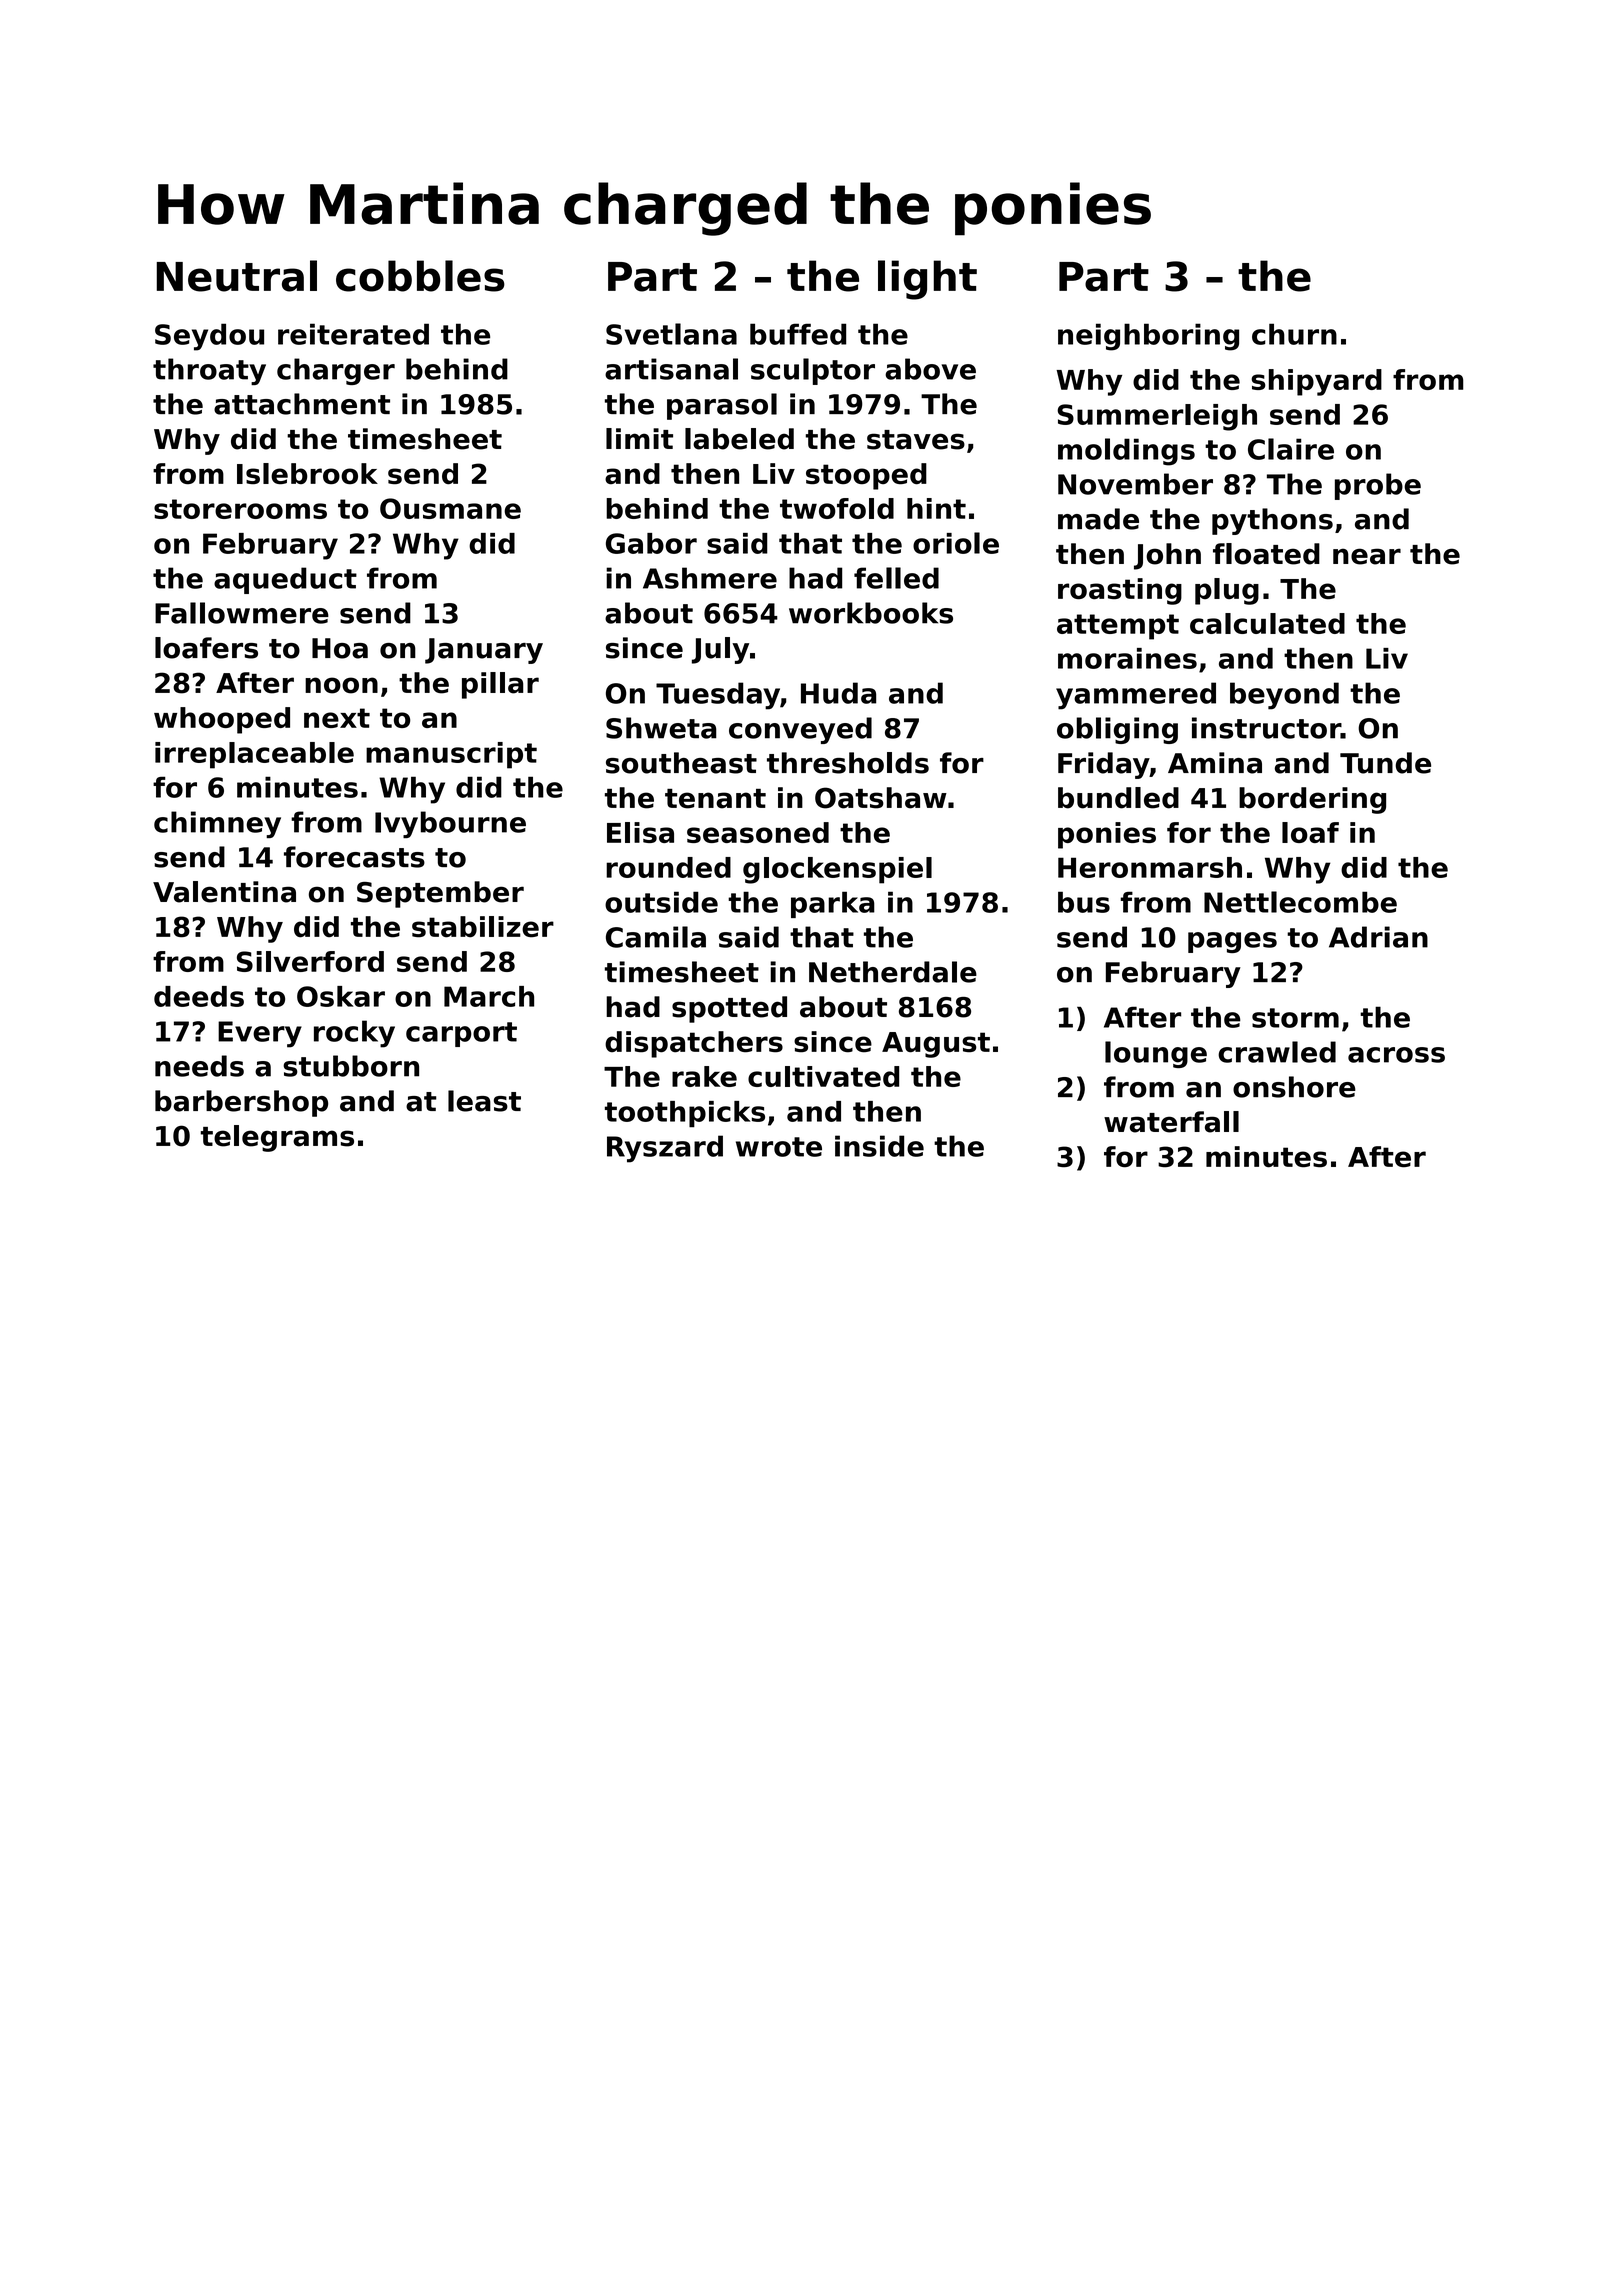 The image size is (1620, 2292). I want to click on Oatshaw, so click(881, 798).
